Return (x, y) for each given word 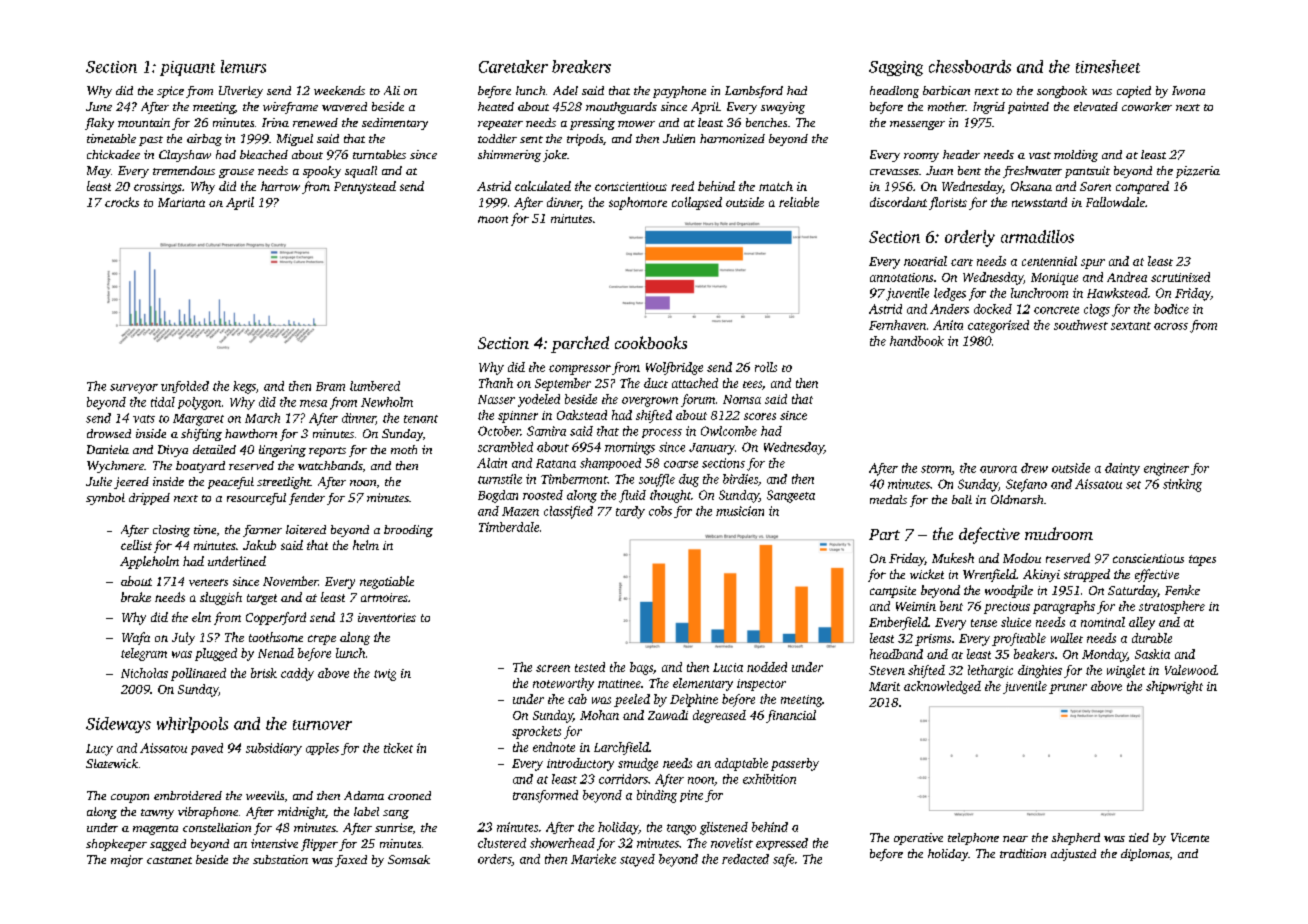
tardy (630, 512)
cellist (136, 545)
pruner (1068, 689)
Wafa (136, 638)
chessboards (970, 66)
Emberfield (898, 623)
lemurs (243, 66)
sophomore (638, 203)
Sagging (896, 68)
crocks (122, 202)
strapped (1087, 575)
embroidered (188, 795)
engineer (1166, 469)
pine (691, 796)
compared (1142, 187)
